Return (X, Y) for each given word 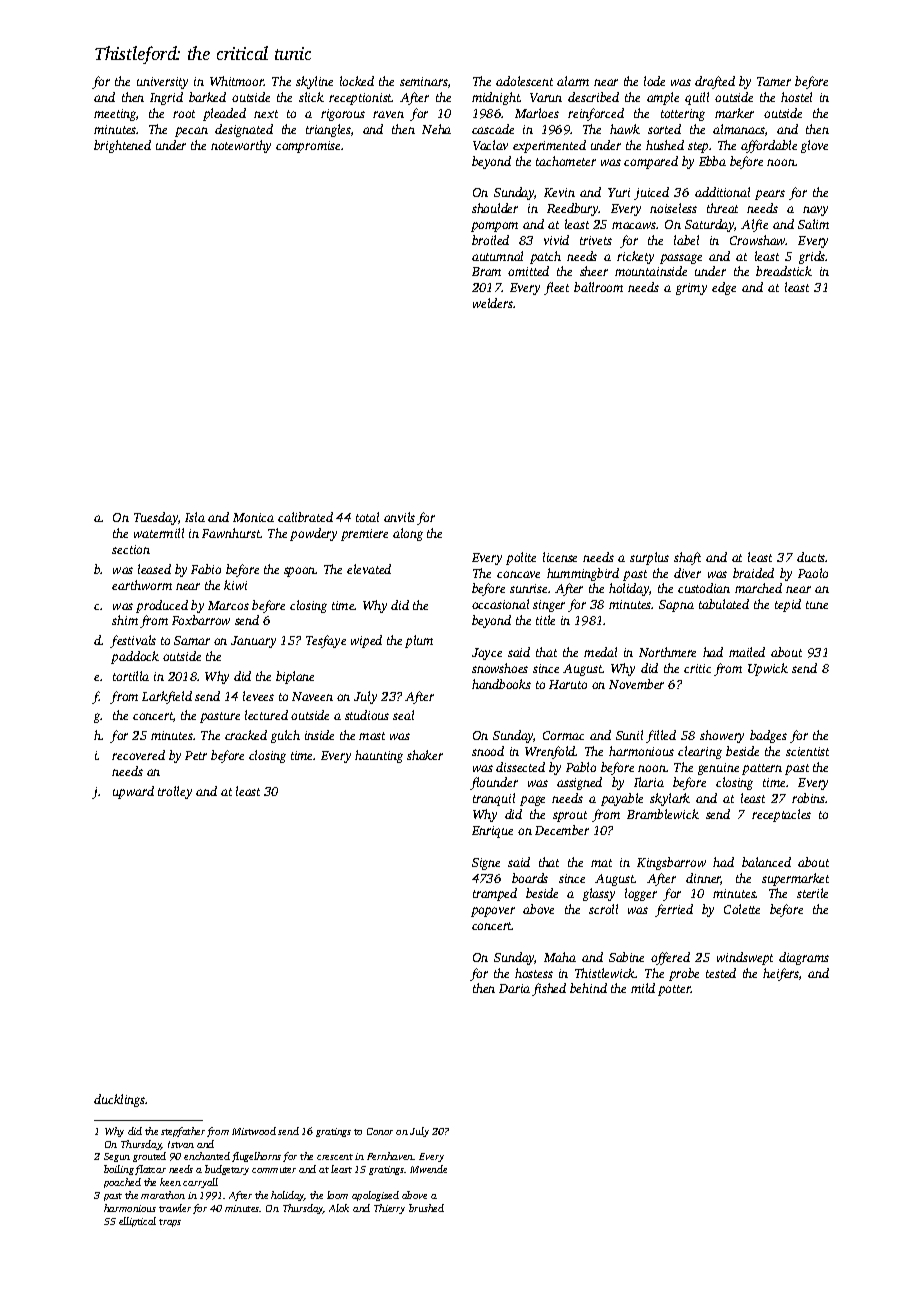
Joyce (487, 654)
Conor (380, 1131)
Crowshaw (758, 240)
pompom (494, 227)
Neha (436, 129)
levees (258, 696)
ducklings (119, 1100)
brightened (122, 146)
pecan (191, 132)
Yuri (619, 192)
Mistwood (254, 1131)
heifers (781, 974)
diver (687, 573)
